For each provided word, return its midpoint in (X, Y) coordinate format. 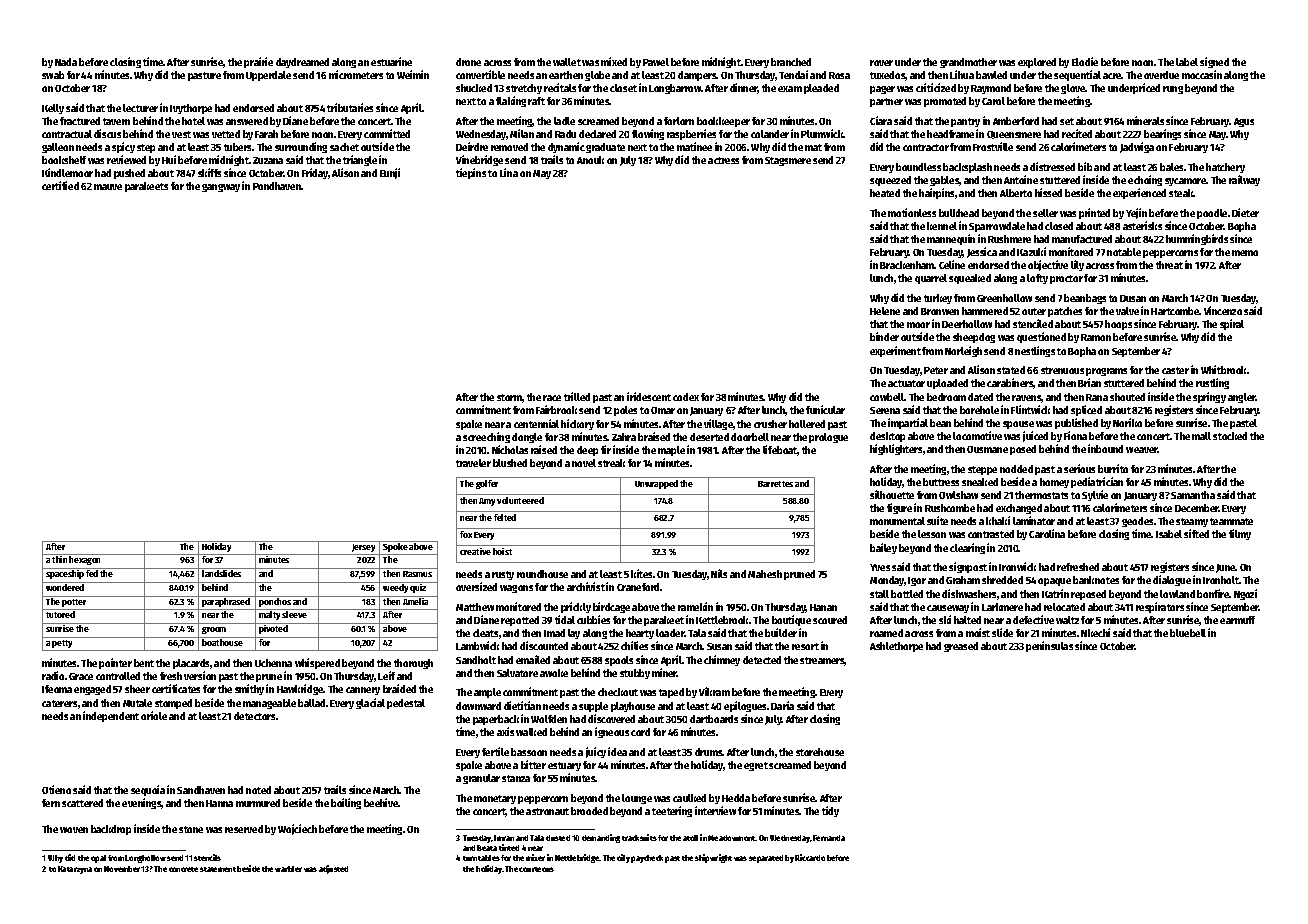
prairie (258, 62)
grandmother (968, 63)
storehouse (820, 752)
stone (191, 829)
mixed (614, 61)
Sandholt (476, 660)
